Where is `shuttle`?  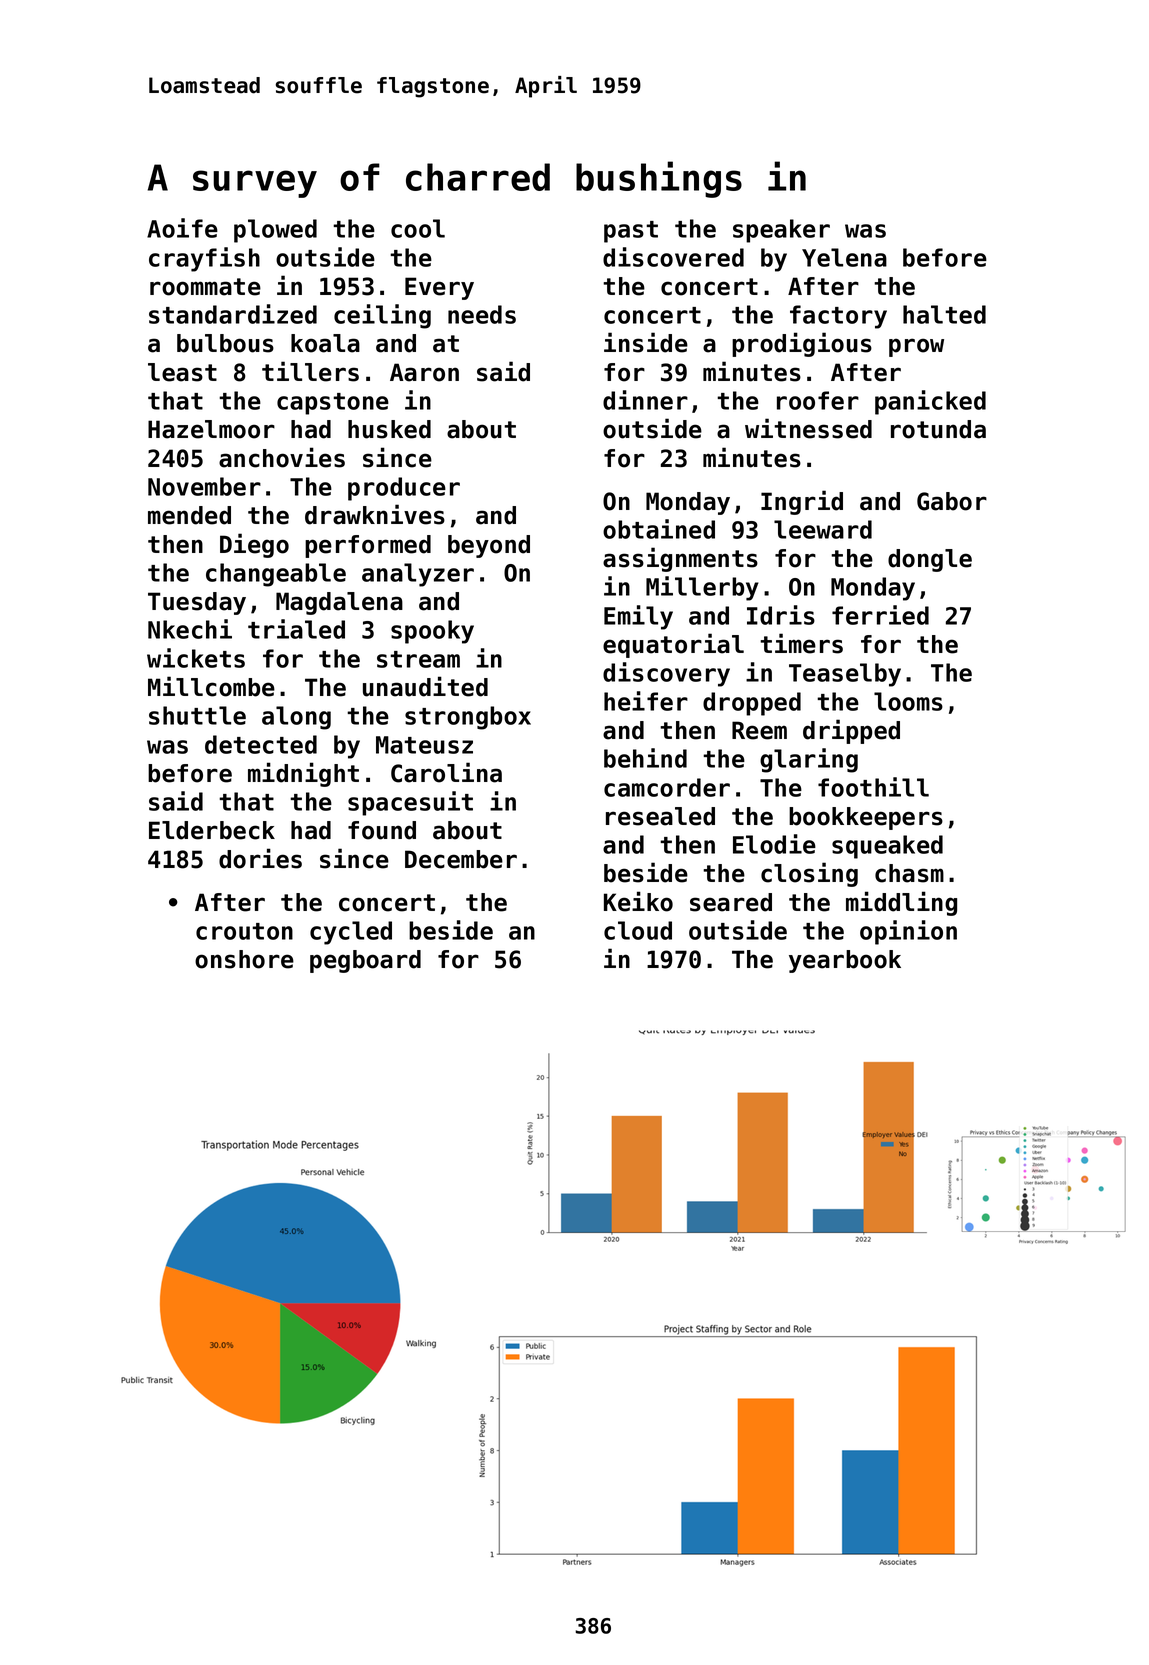 shuttle is located at coordinates (197, 715).
